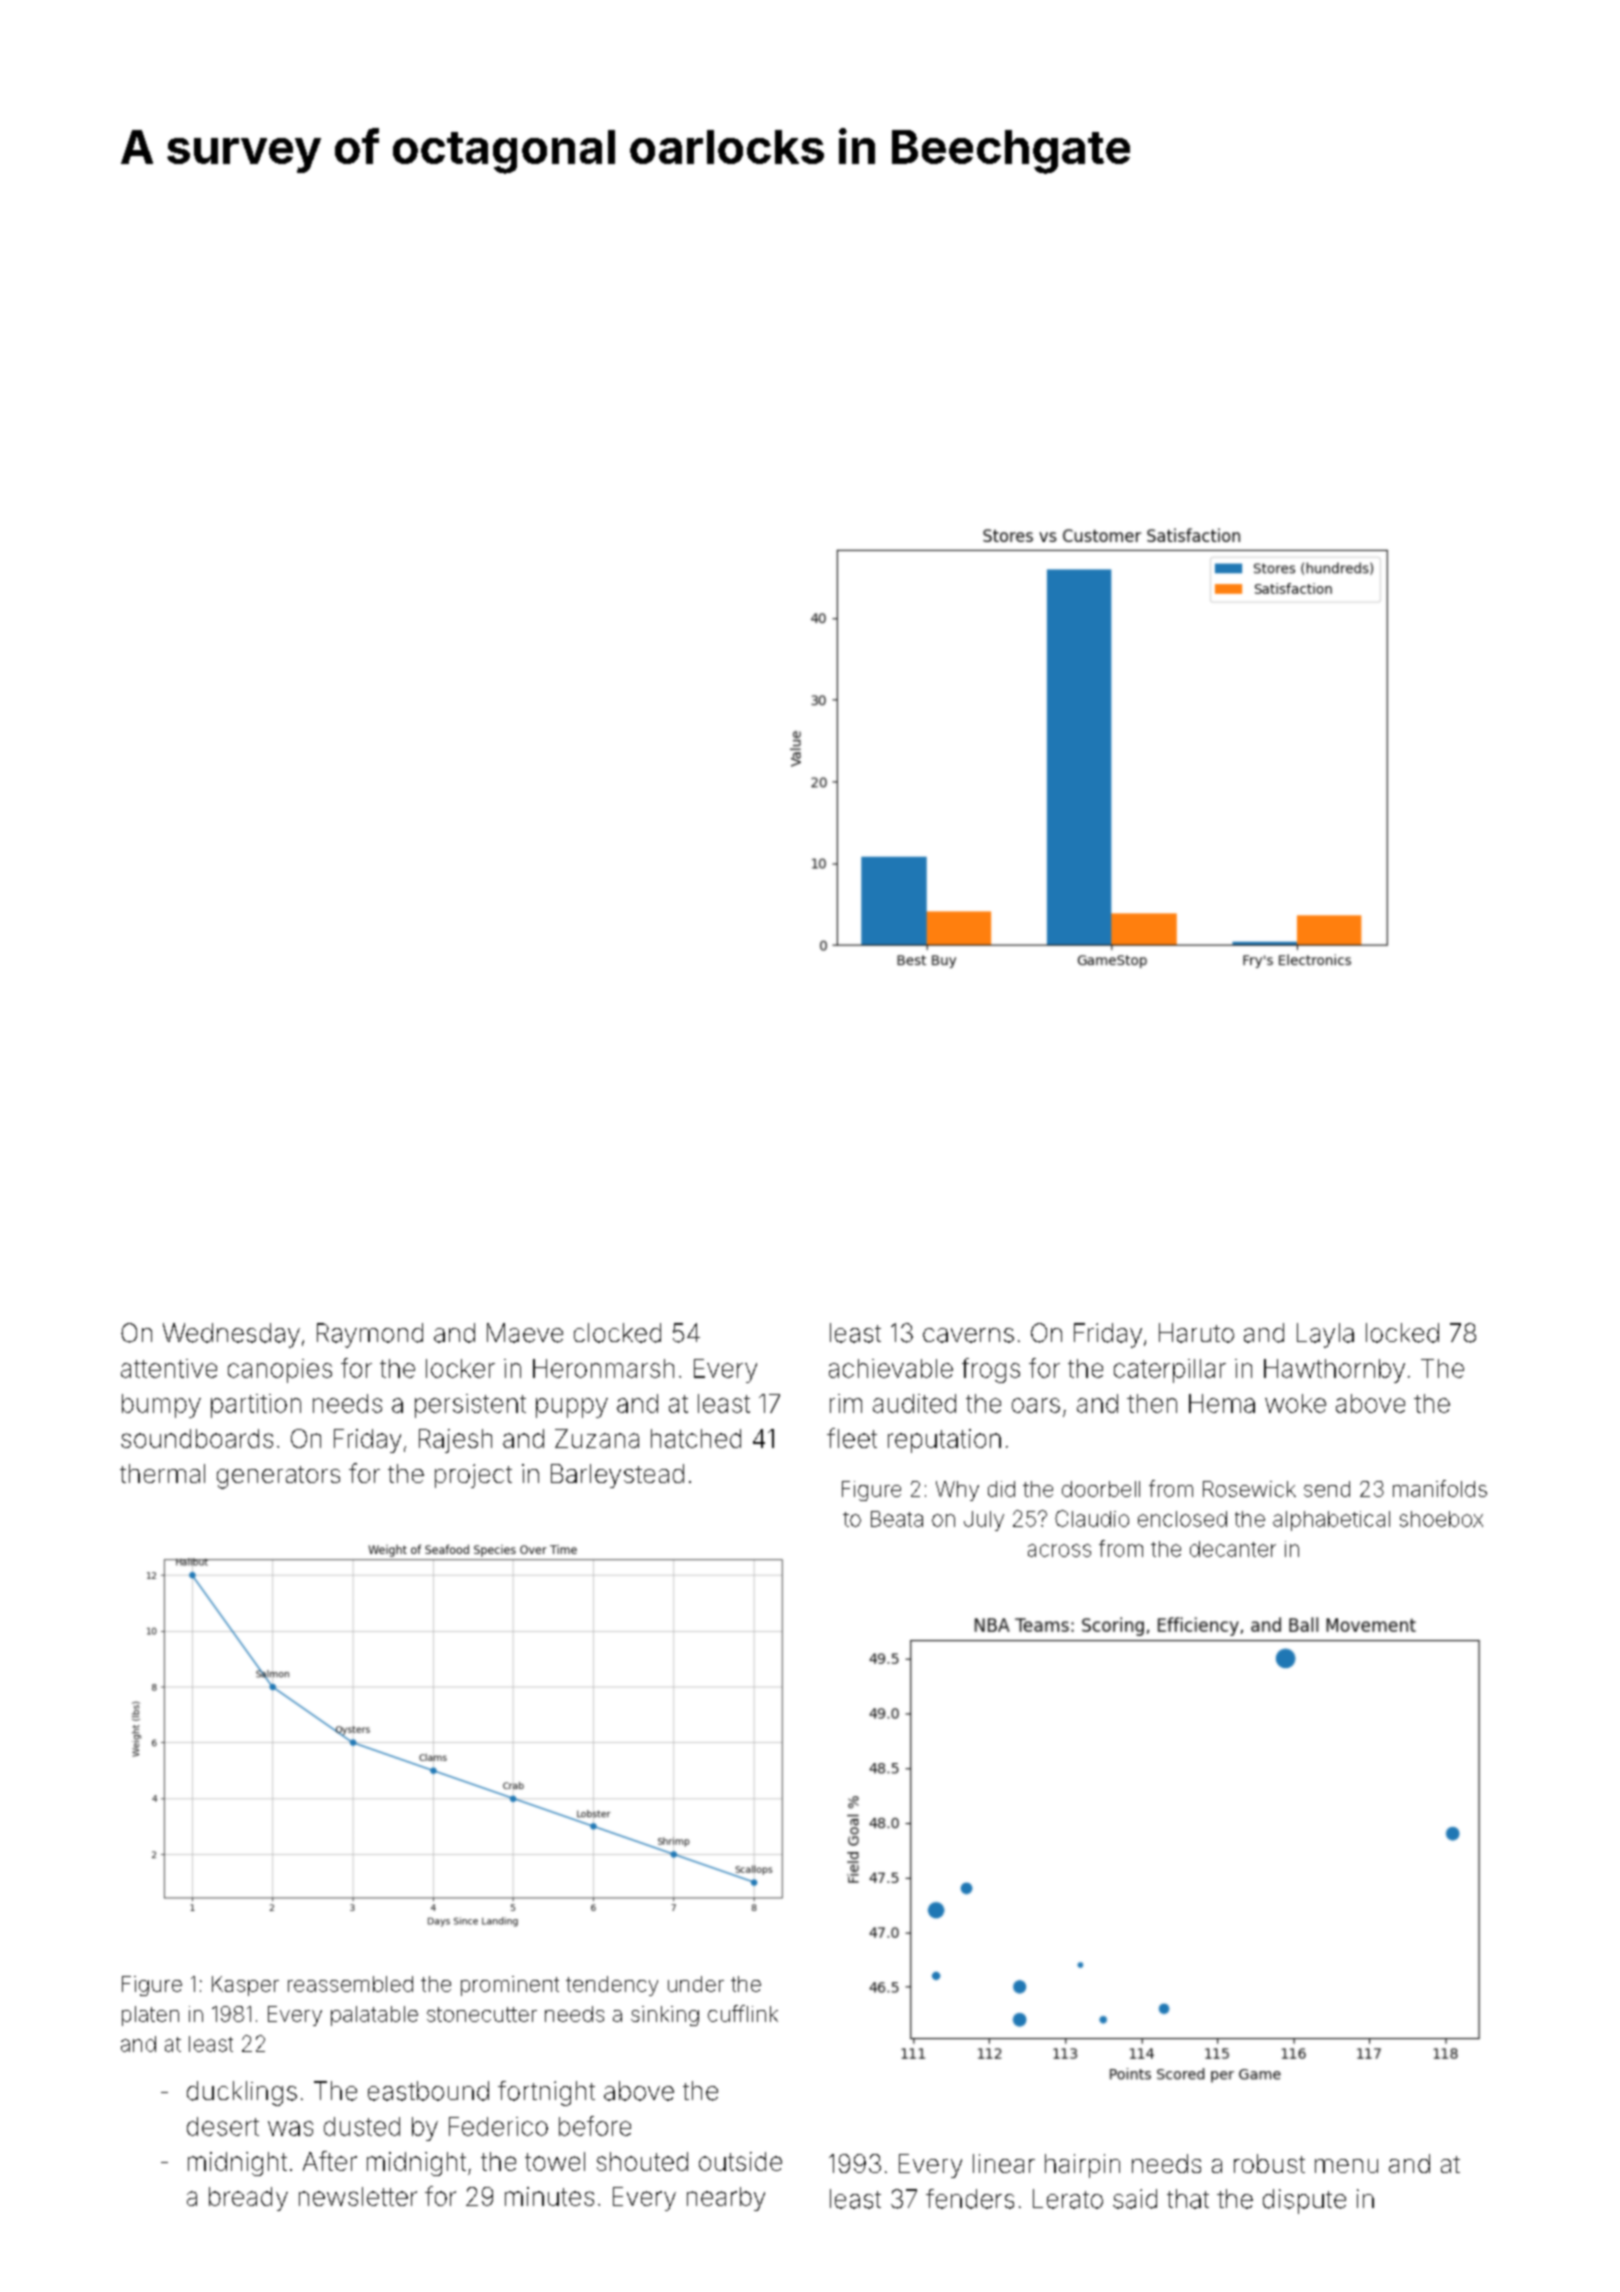 The image size is (1620, 2292). Describe the element at coordinates (350, 1984) in the document. I see `reassembled` at that location.
